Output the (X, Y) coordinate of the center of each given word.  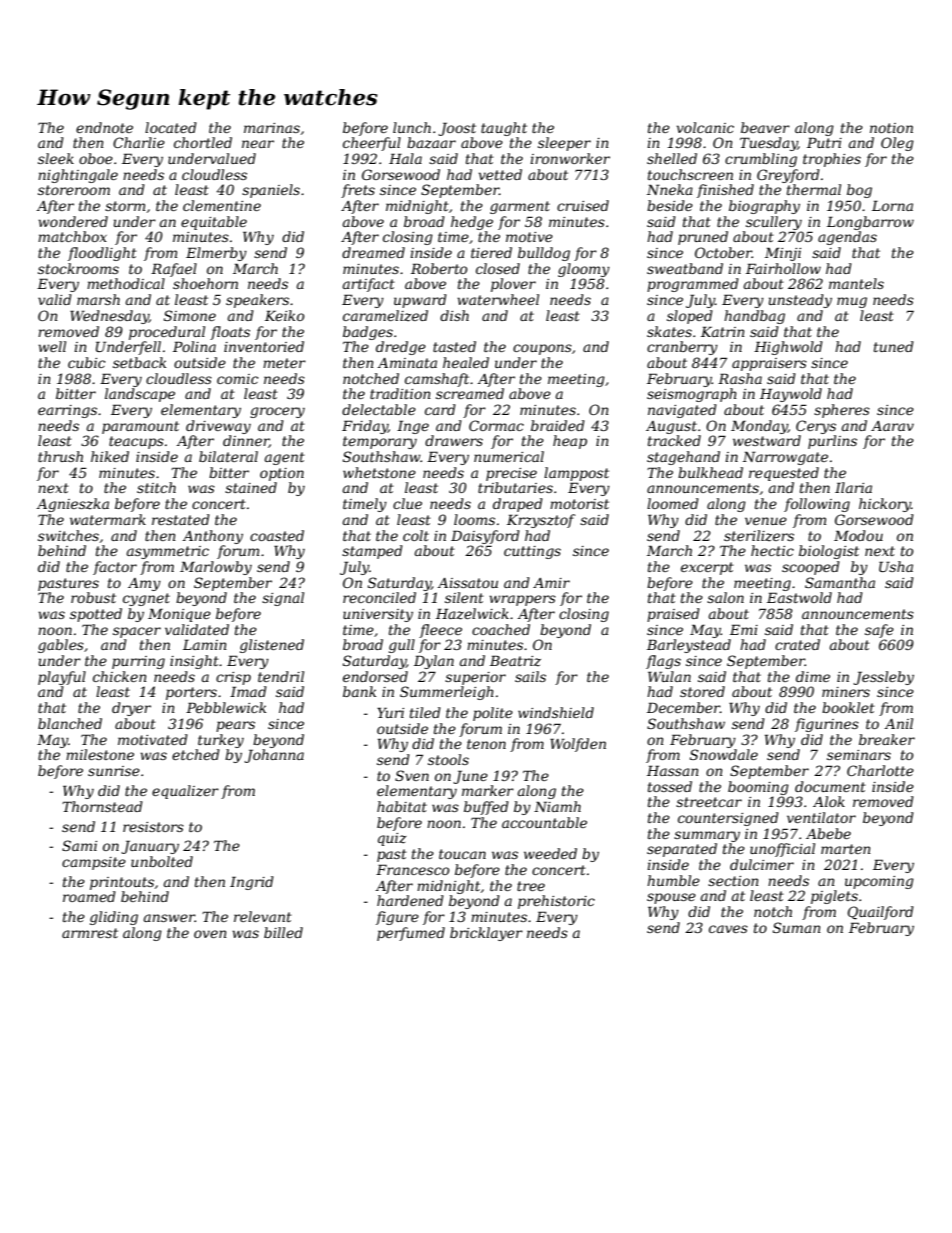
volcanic (705, 127)
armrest (90, 933)
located (171, 127)
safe (879, 631)
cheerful (372, 144)
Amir (551, 583)
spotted (96, 615)
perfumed (411, 934)
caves (728, 929)
